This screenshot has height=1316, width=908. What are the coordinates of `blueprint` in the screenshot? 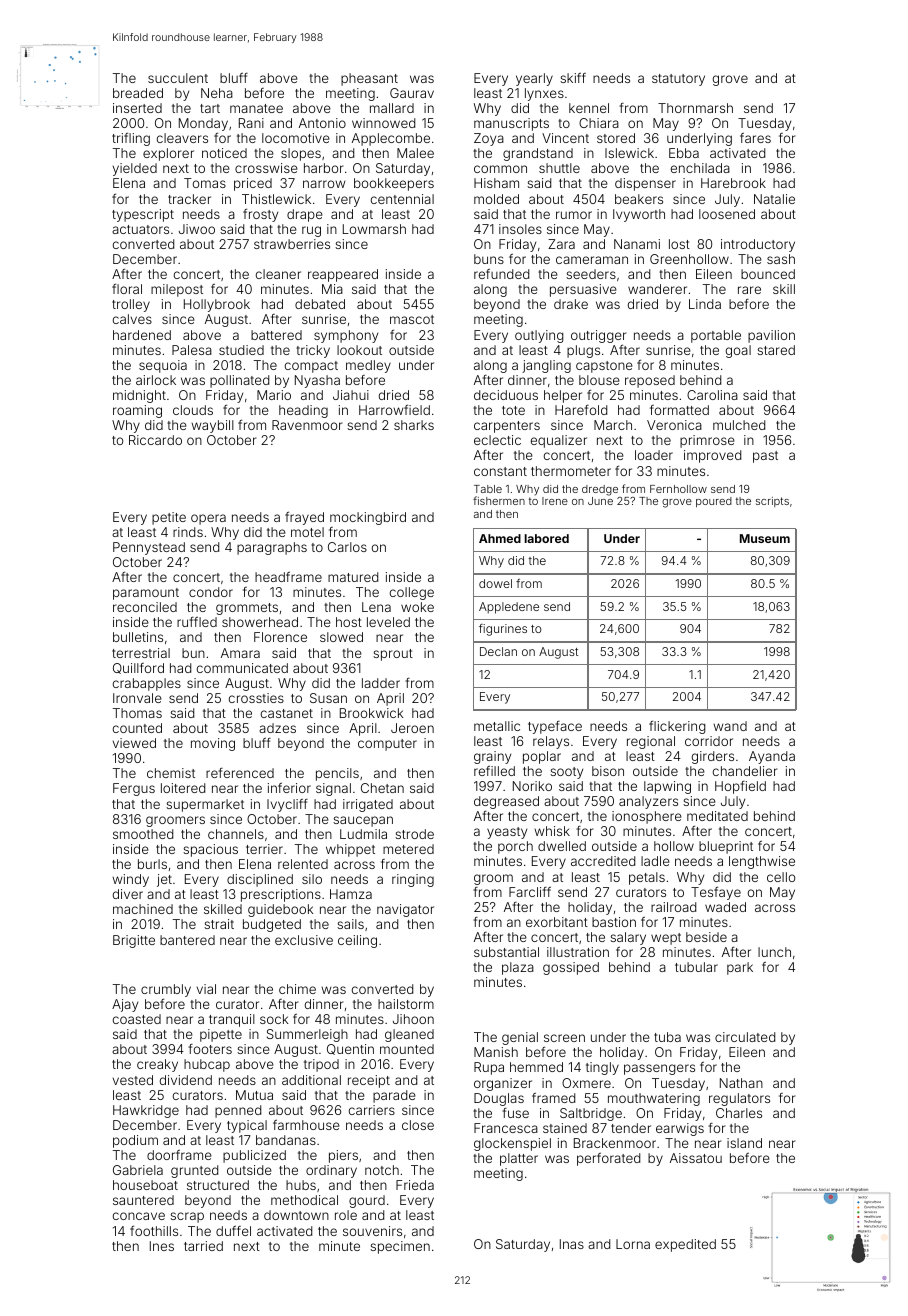 It's located at (726, 847).
